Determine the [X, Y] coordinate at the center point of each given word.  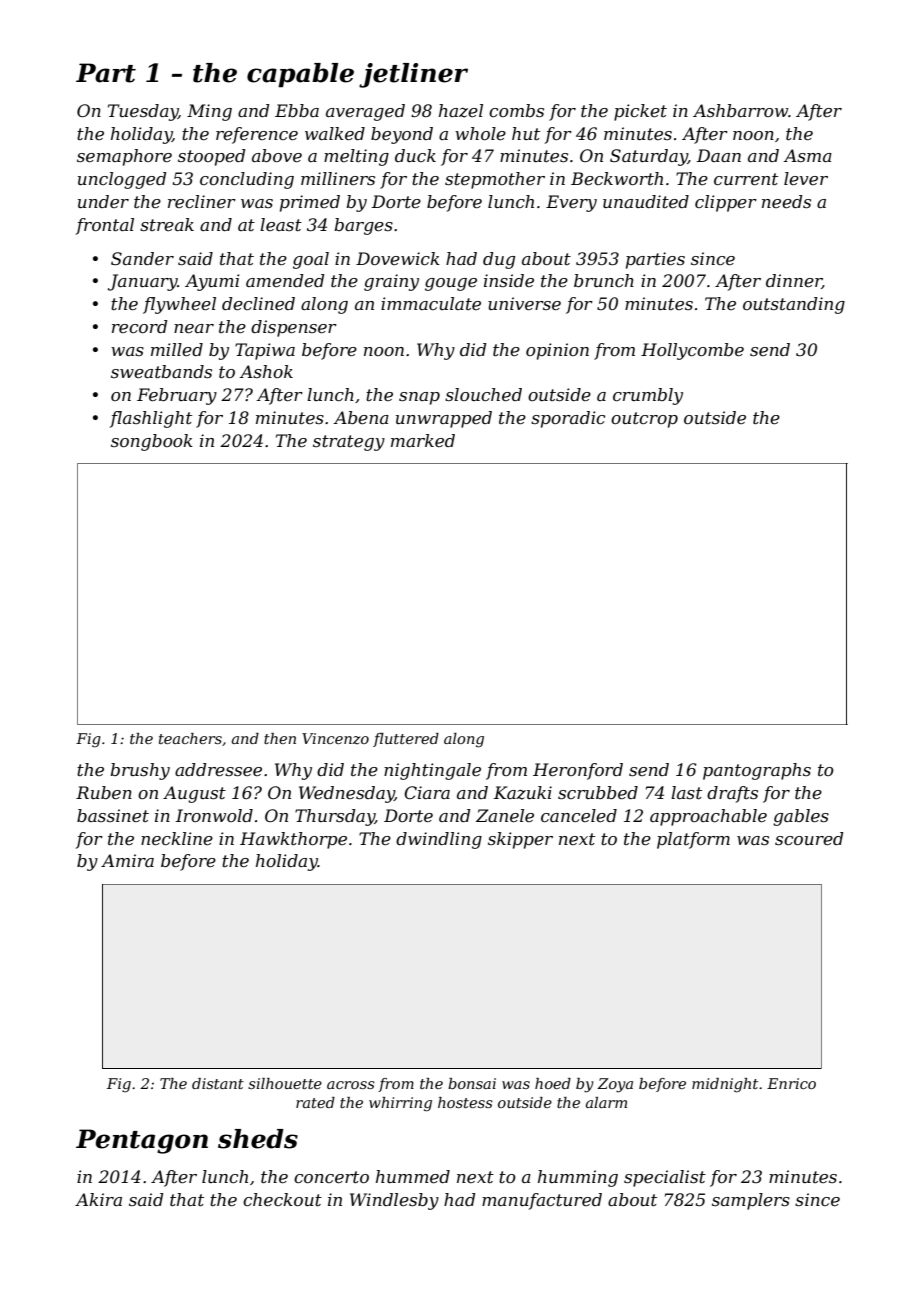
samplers [751, 1201]
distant [218, 1083]
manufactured [542, 1201]
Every [571, 203]
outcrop [644, 420]
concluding [247, 180]
